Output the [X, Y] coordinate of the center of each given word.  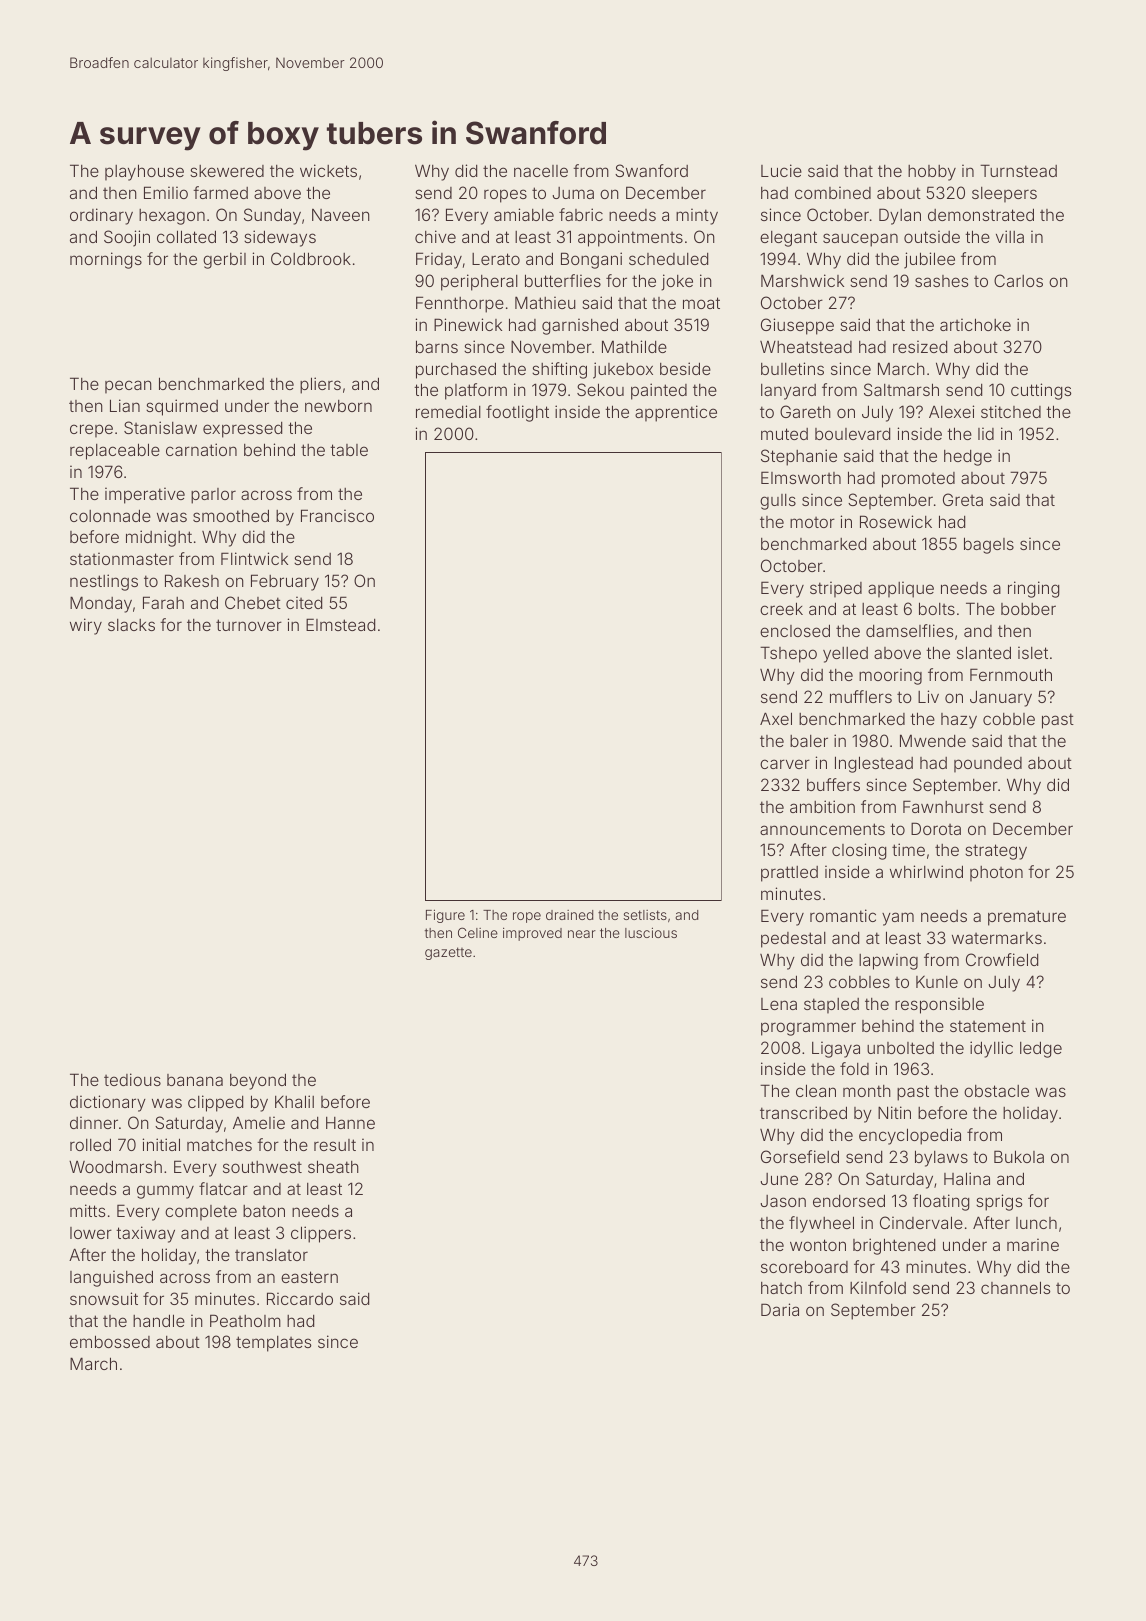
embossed [110, 1341]
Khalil [294, 1101]
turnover [249, 625]
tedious [132, 1079]
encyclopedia [910, 1136]
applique [901, 589]
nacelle [541, 171]
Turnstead [1018, 170]
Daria [780, 1309]
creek [781, 608]
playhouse [144, 172]
